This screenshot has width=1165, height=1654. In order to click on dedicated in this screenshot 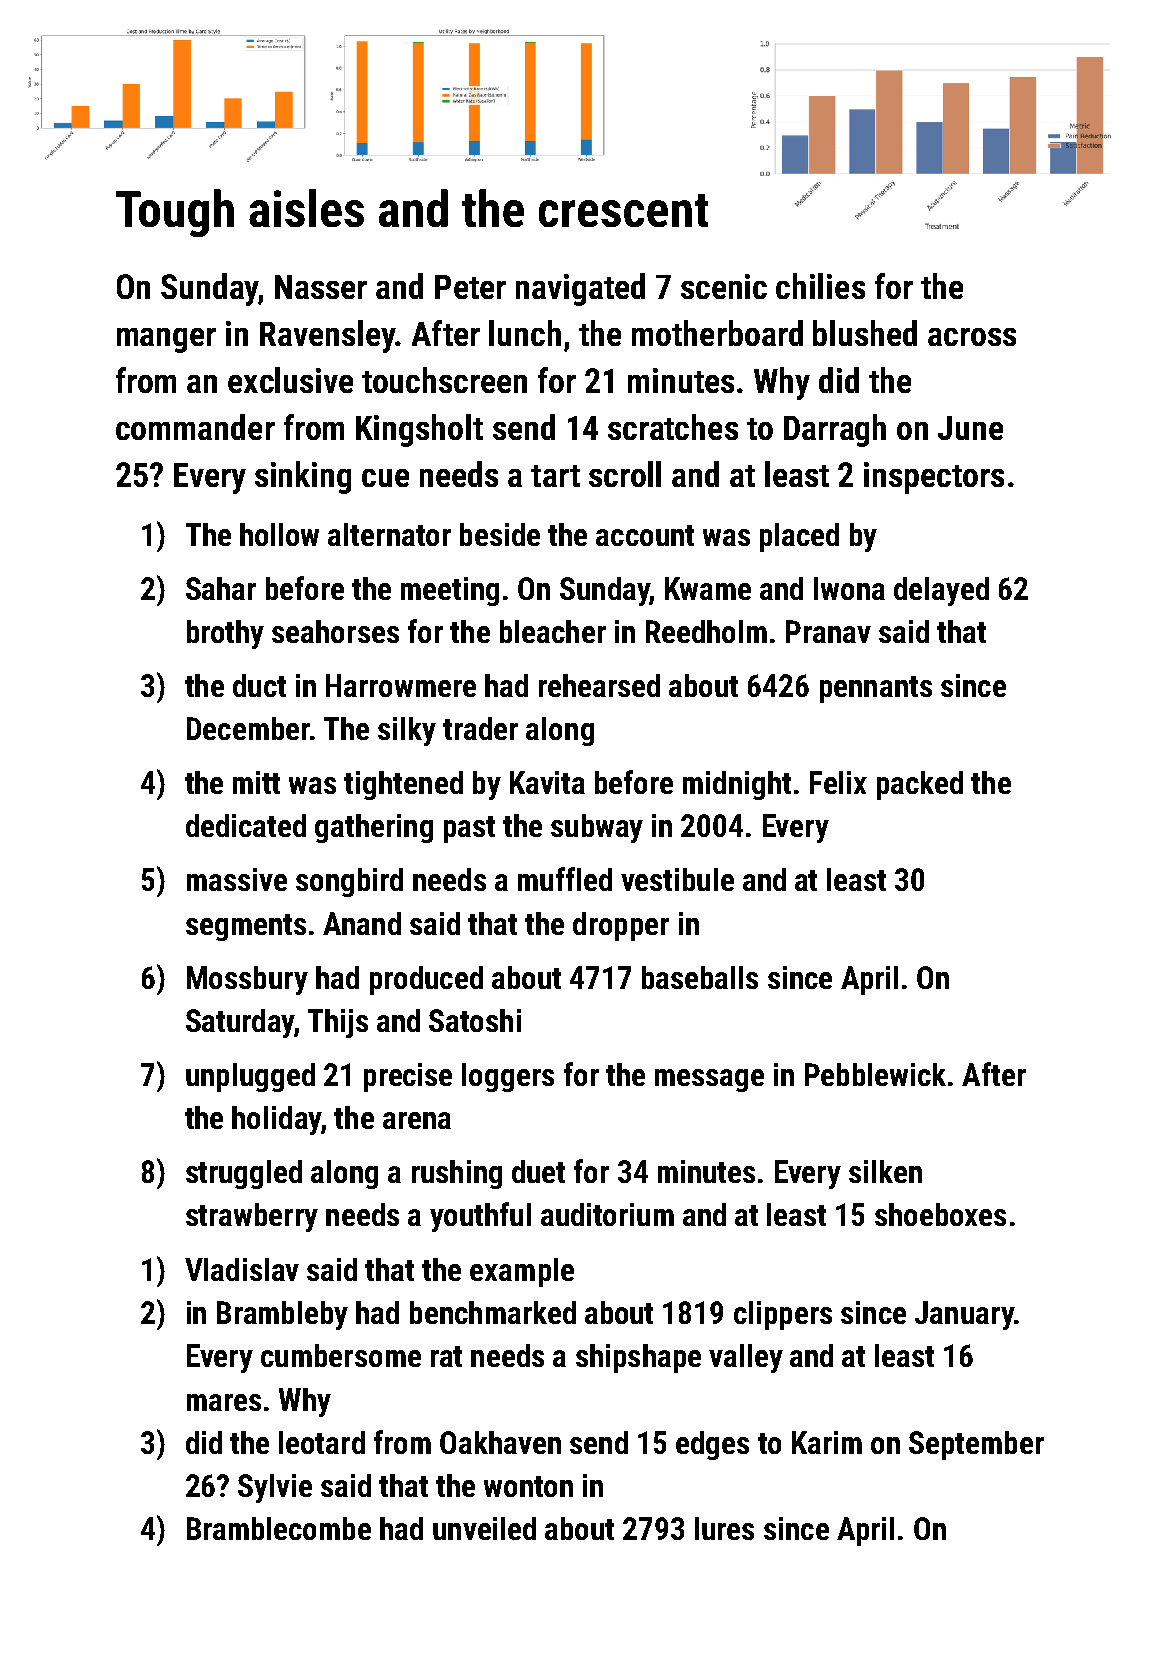, I will do `click(246, 825)`.
